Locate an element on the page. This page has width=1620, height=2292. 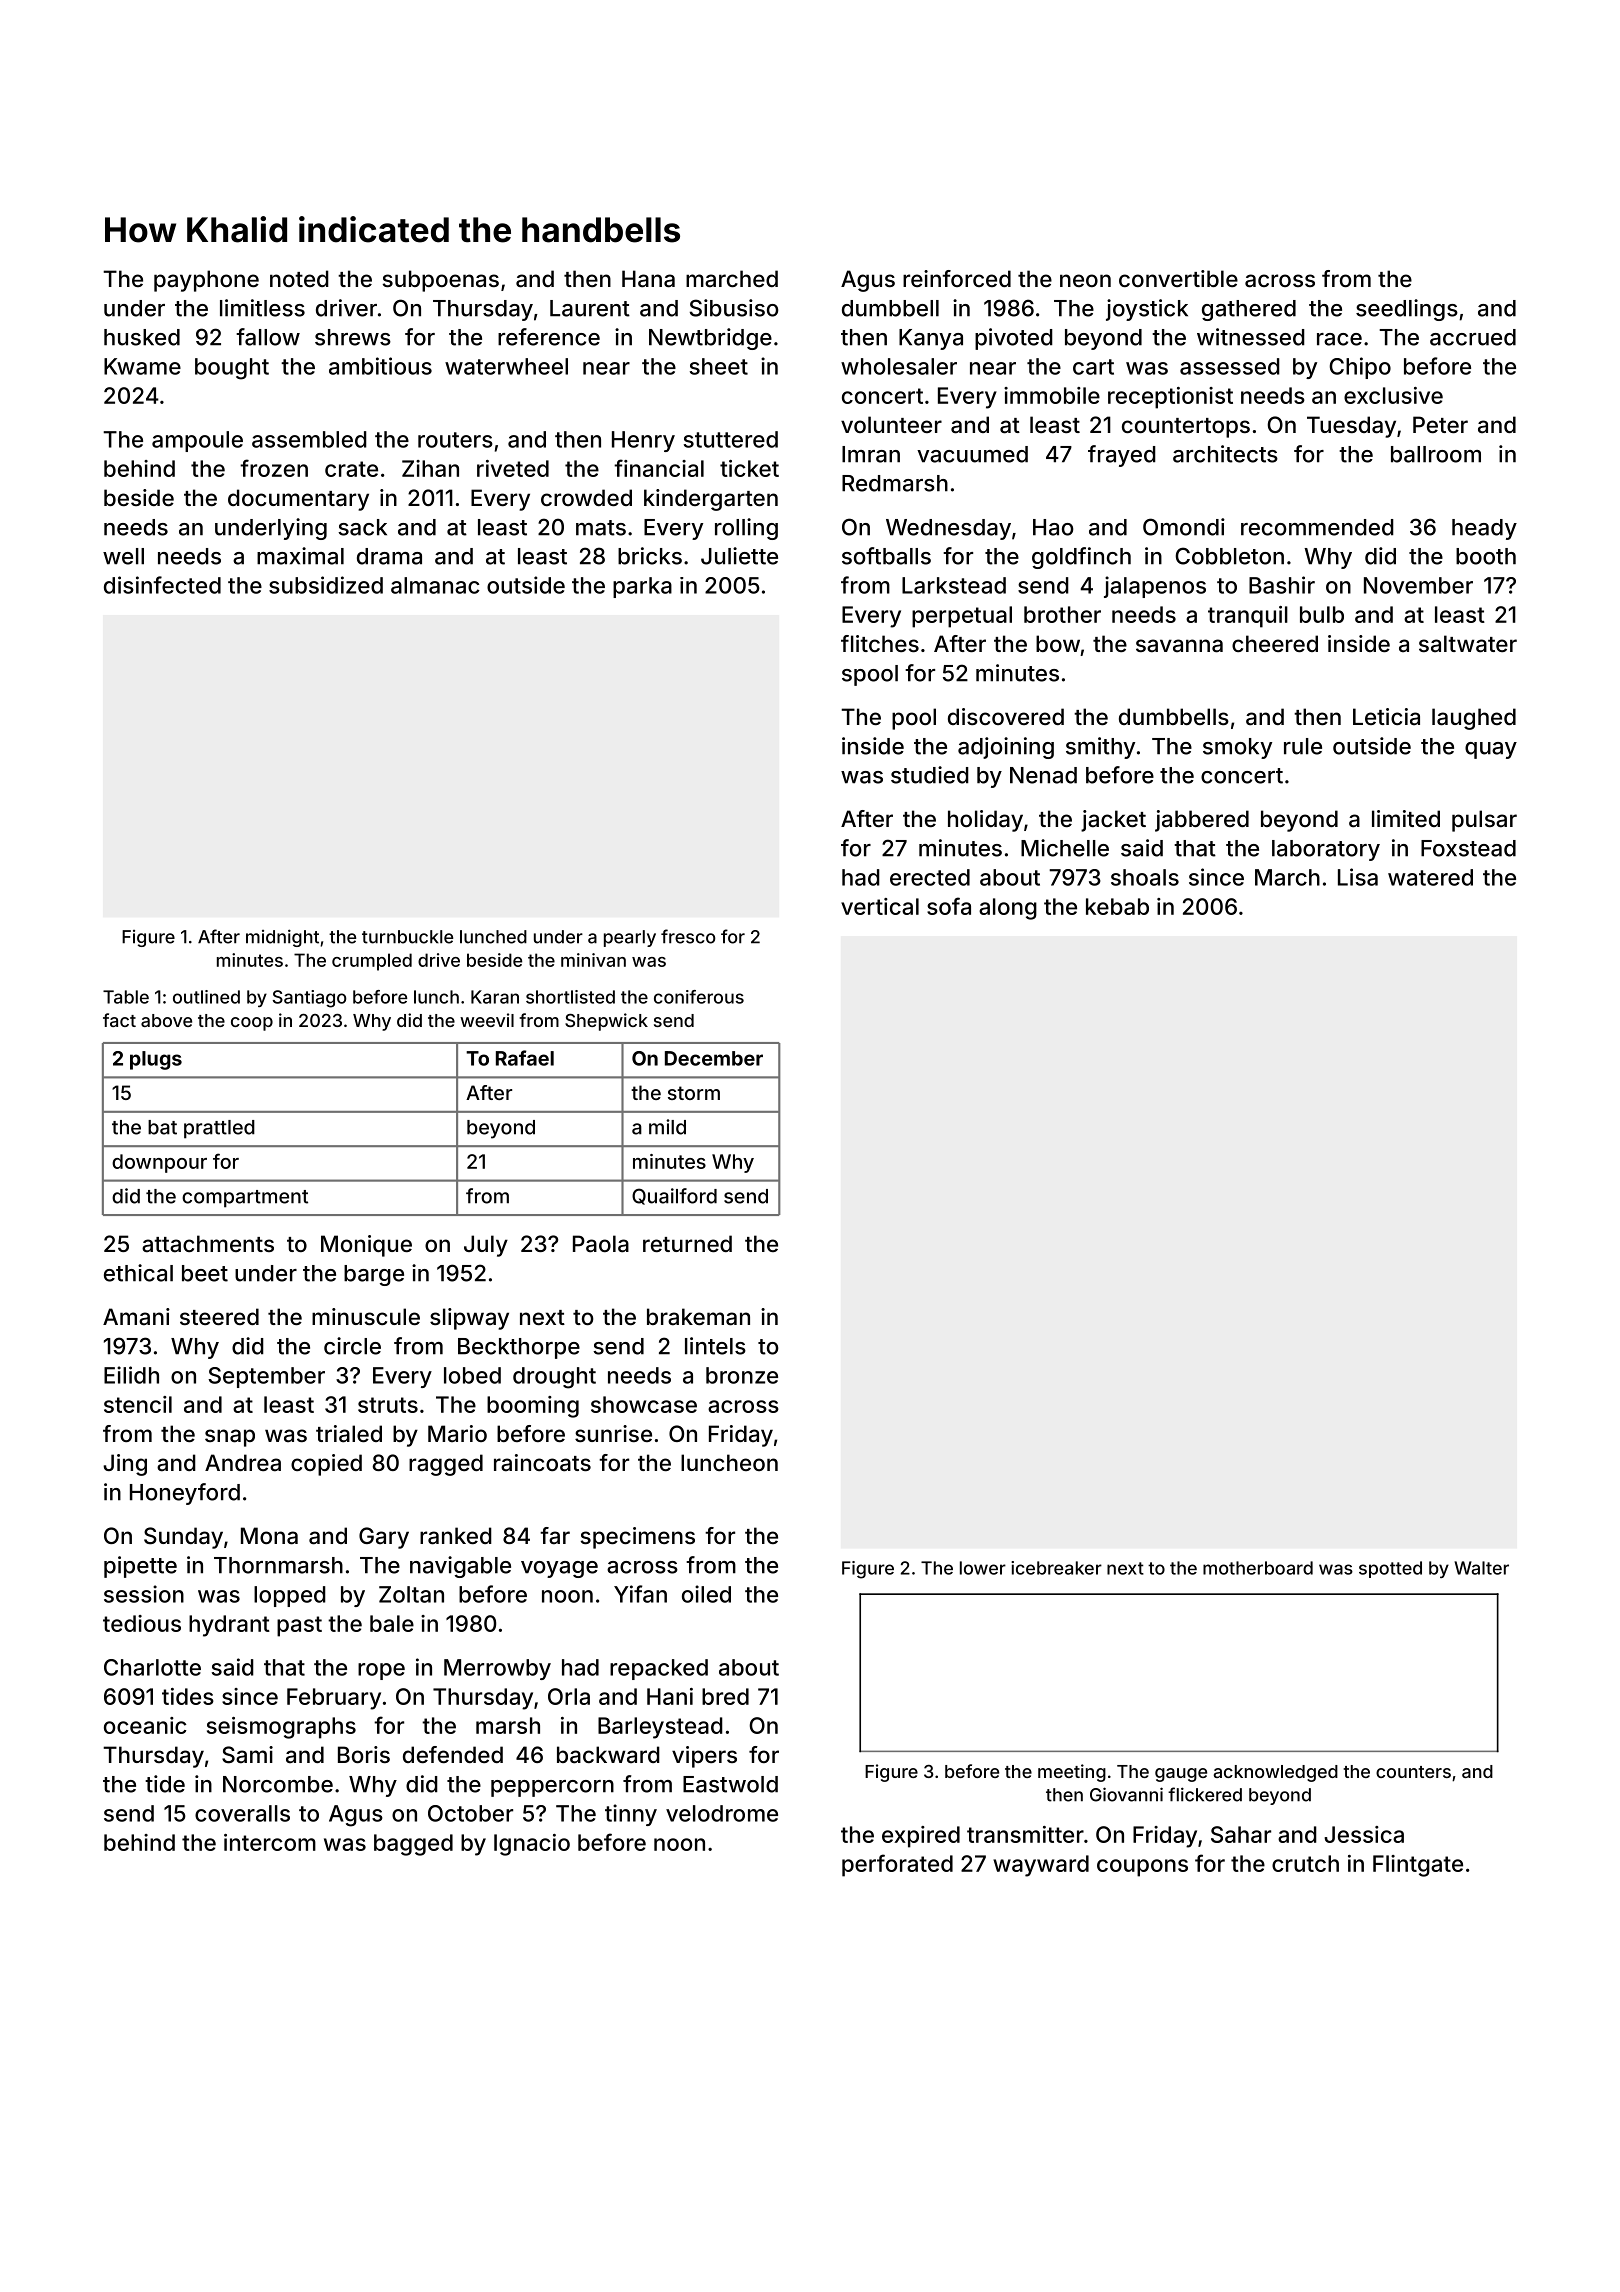
Hao is located at coordinates (1053, 527).
